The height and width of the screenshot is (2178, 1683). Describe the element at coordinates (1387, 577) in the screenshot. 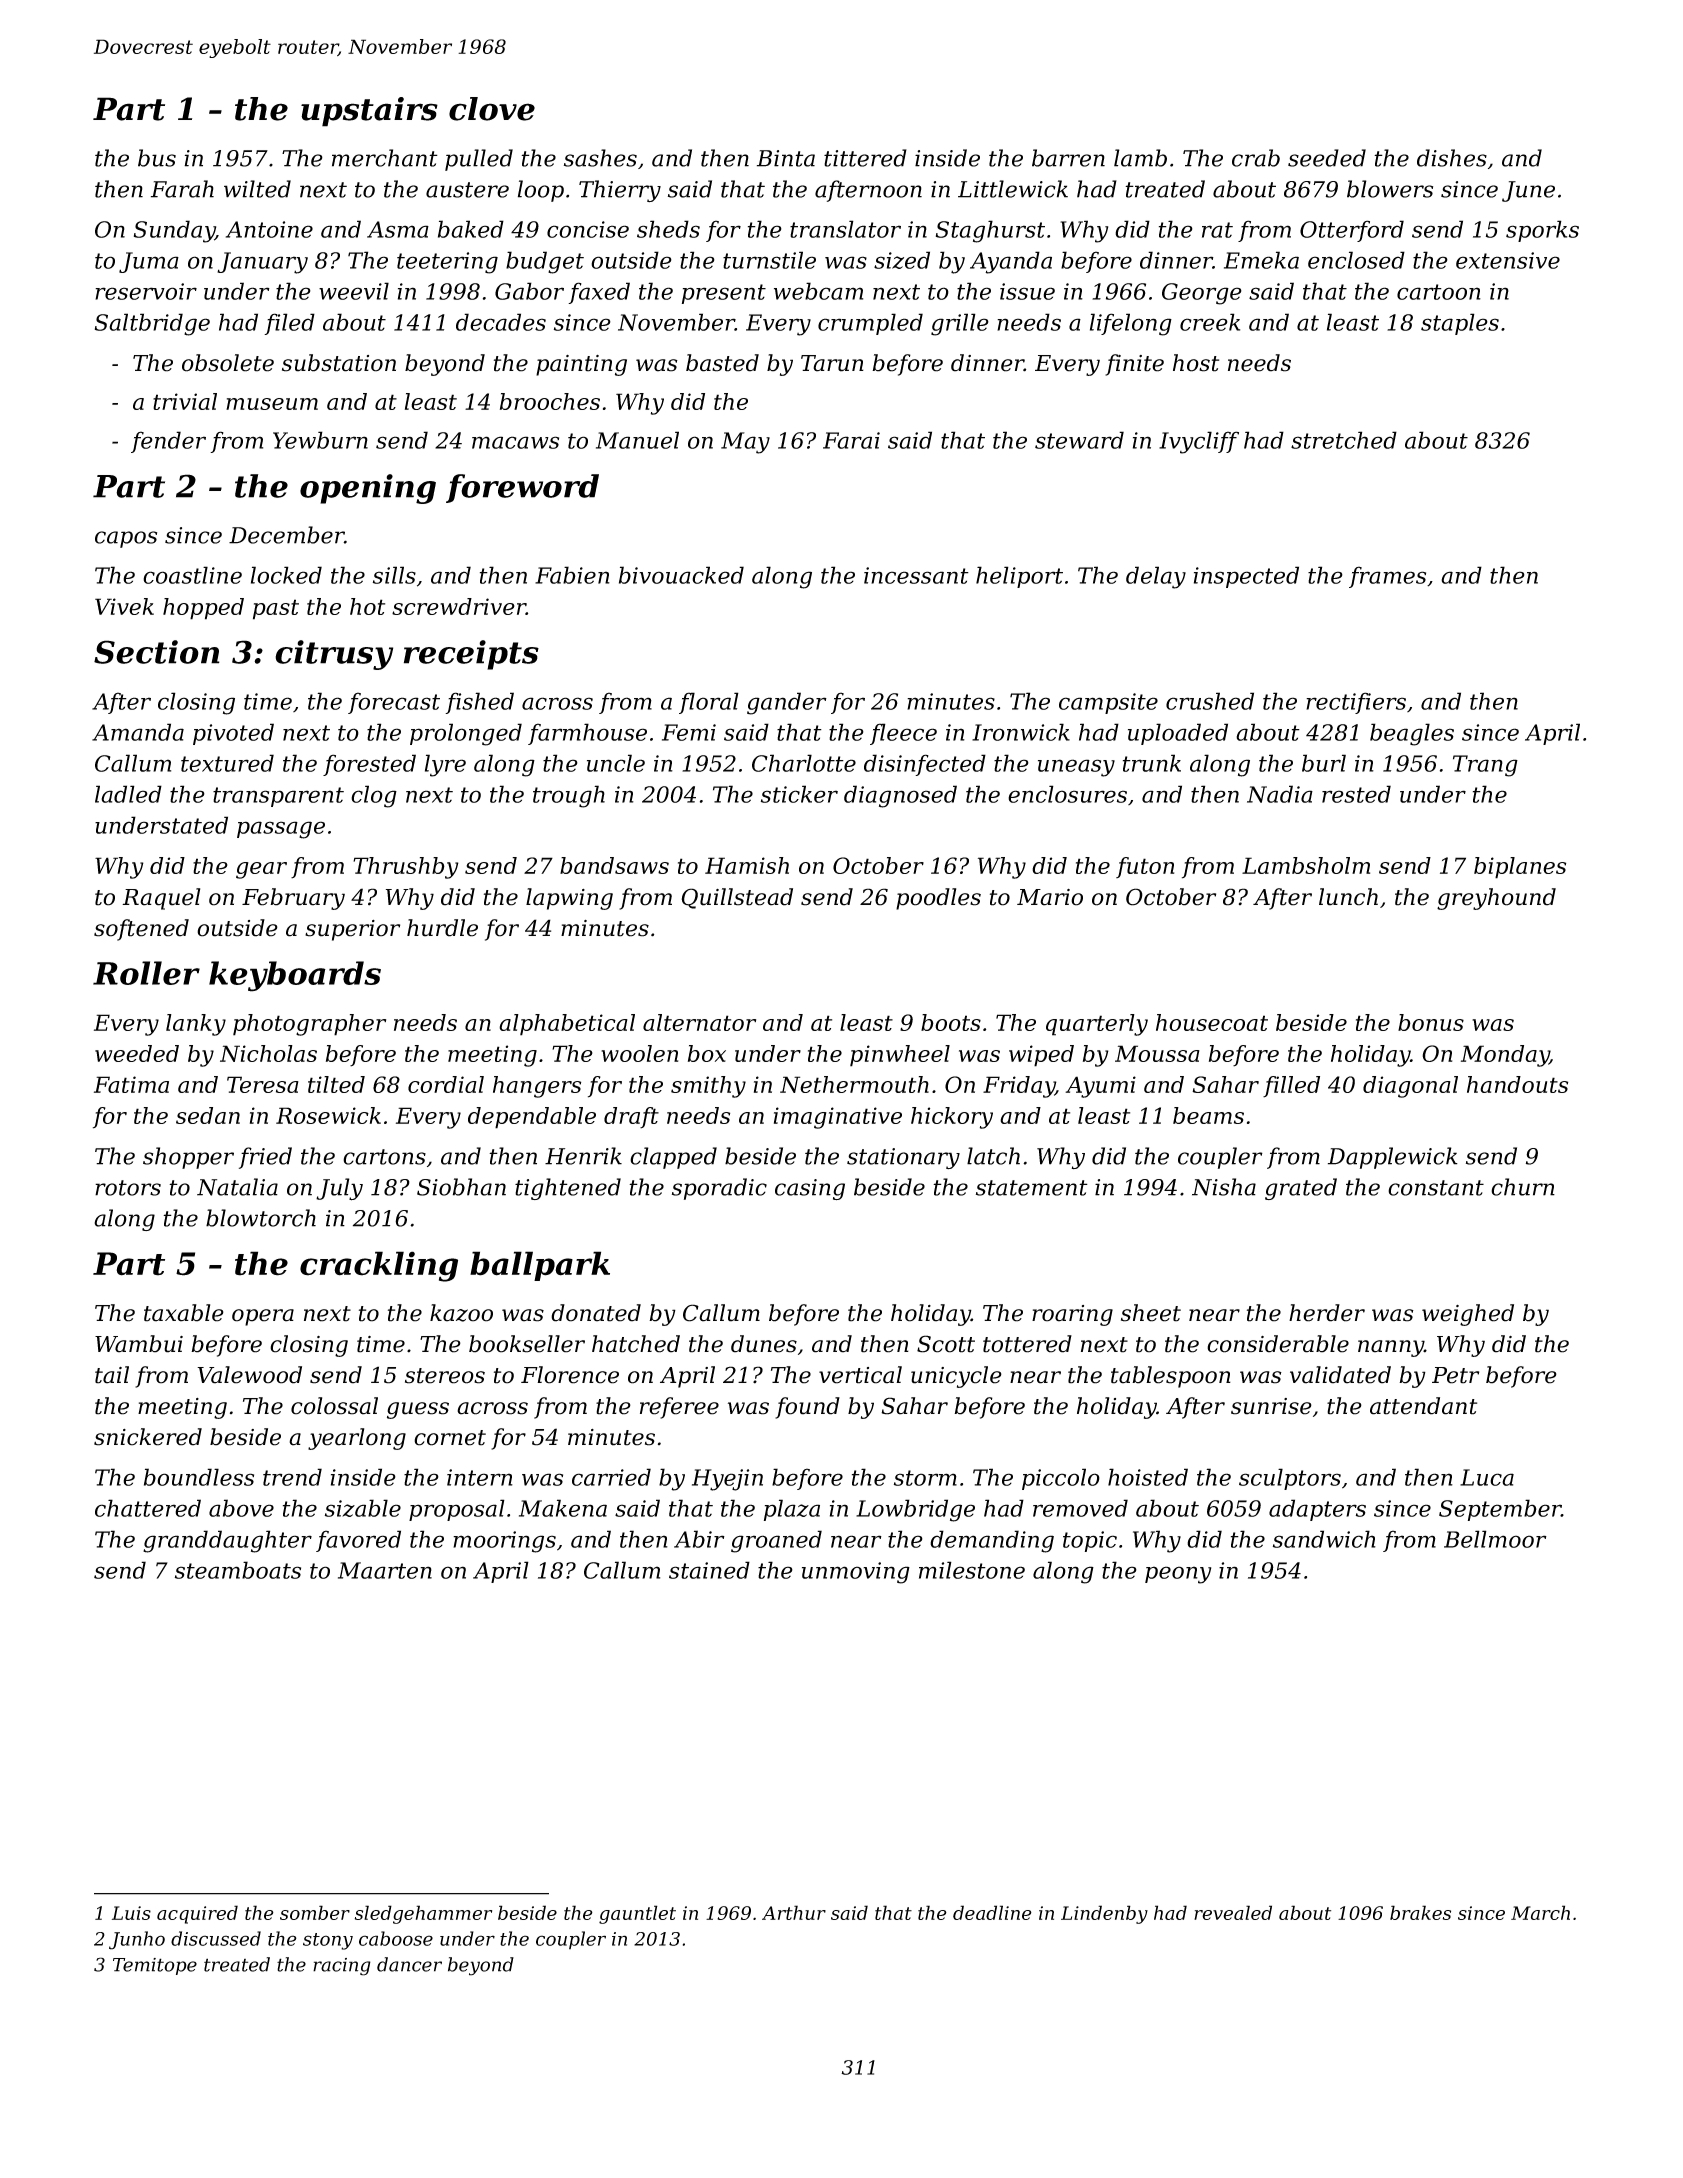

I see `frames` at that location.
